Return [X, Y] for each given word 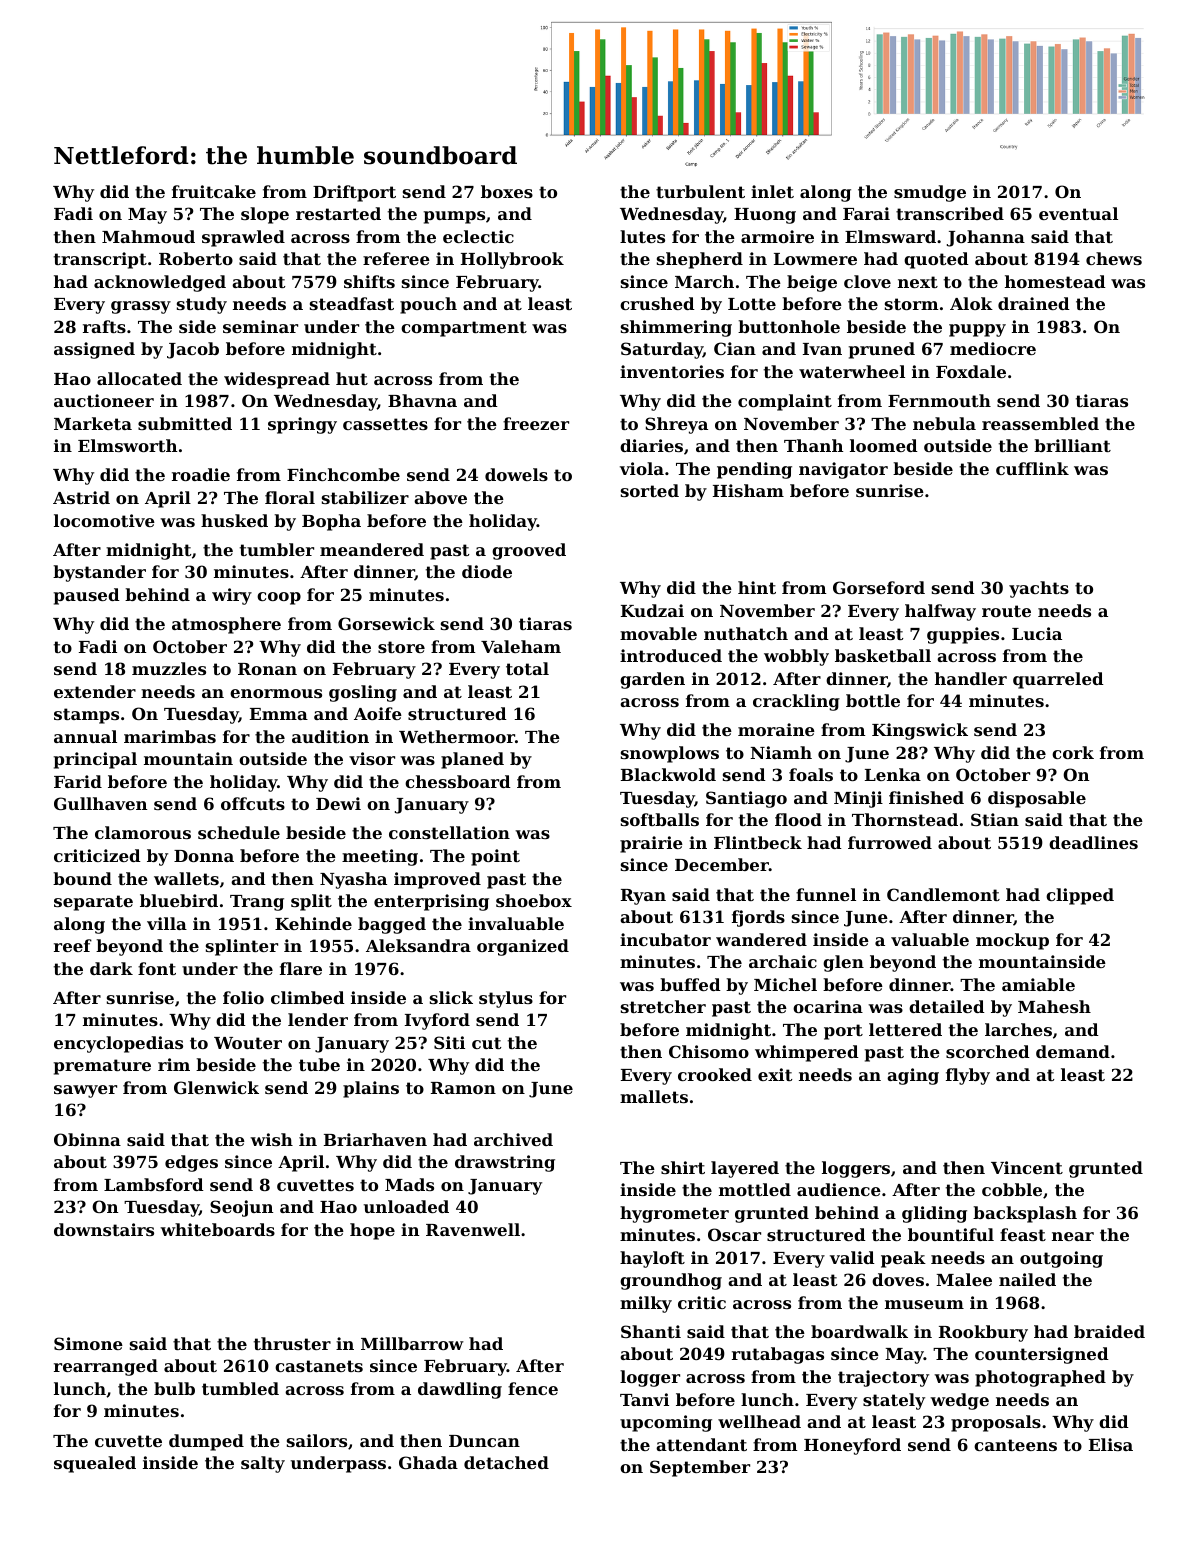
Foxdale [971, 371]
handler [971, 678]
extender [95, 691]
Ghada [428, 1462]
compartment [464, 329]
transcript [100, 260]
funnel [826, 894]
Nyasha [353, 880]
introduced [671, 655]
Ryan [643, 897]
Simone [88, 1343]
